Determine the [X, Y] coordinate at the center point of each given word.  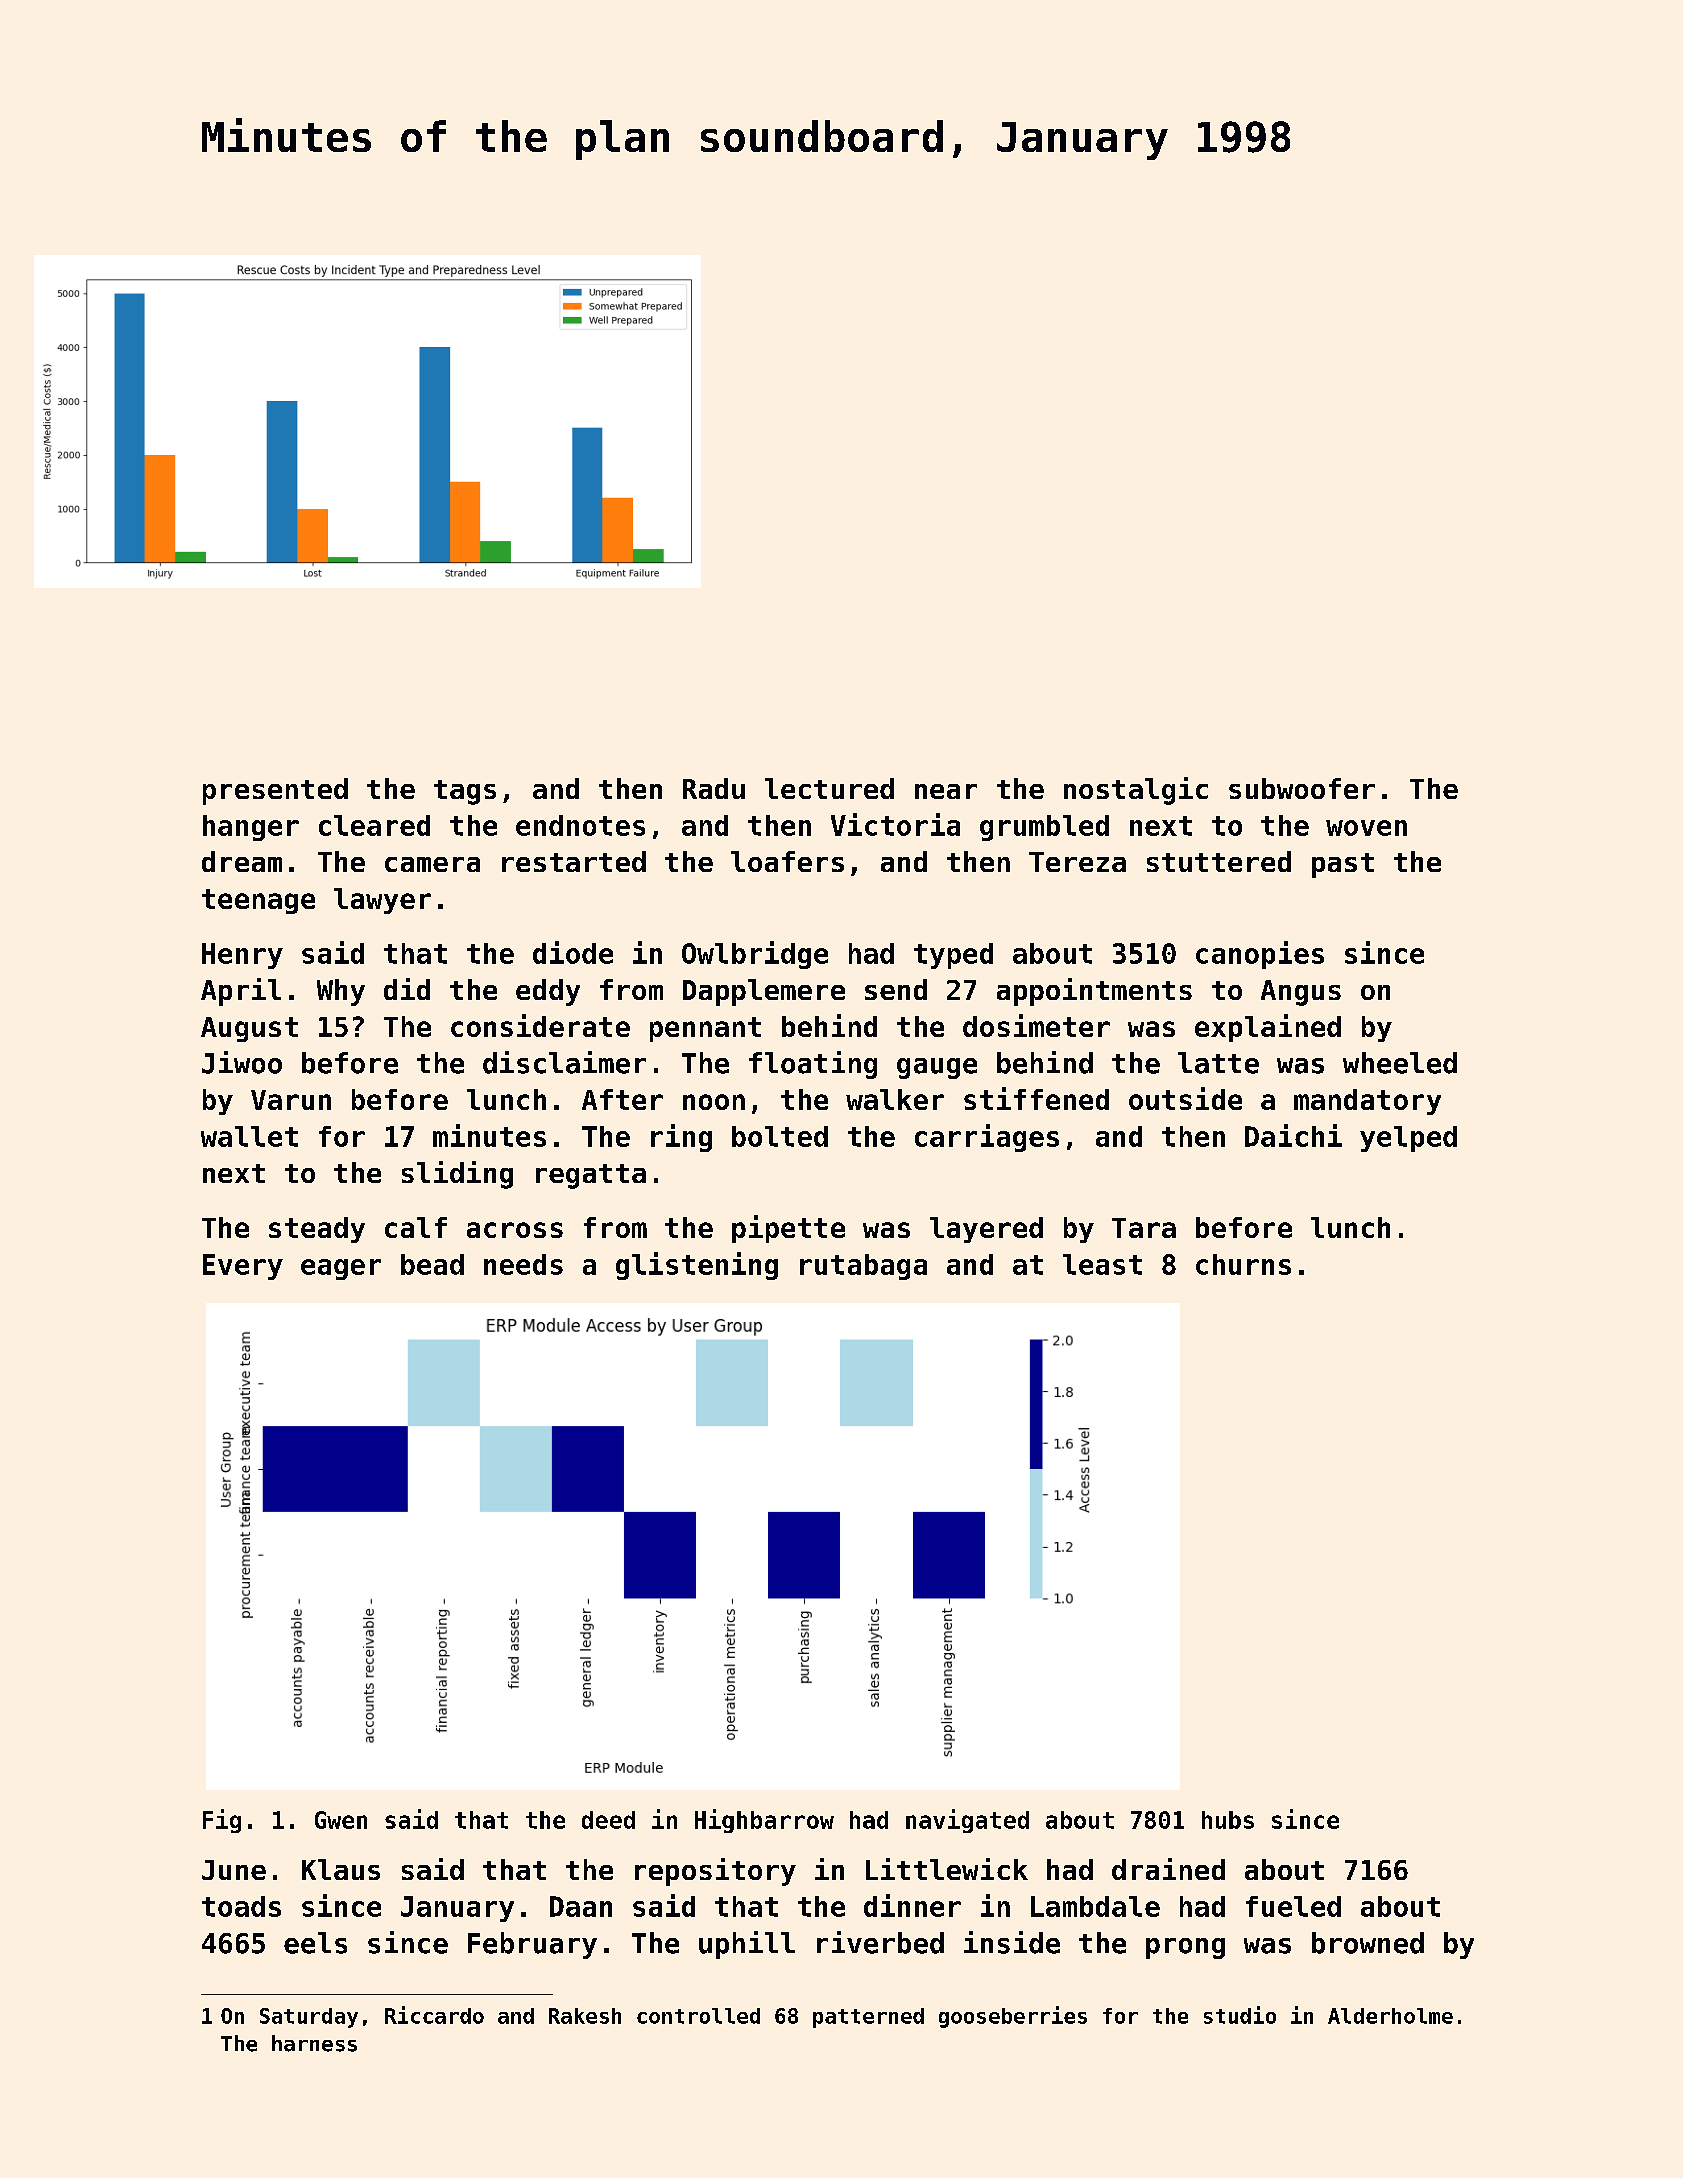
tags [465, 792]
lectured [829, 788]
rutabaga [863, 1267]
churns [1243, 1264]
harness [314, 2043]
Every [243, 1267]
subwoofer [1302, 788]
